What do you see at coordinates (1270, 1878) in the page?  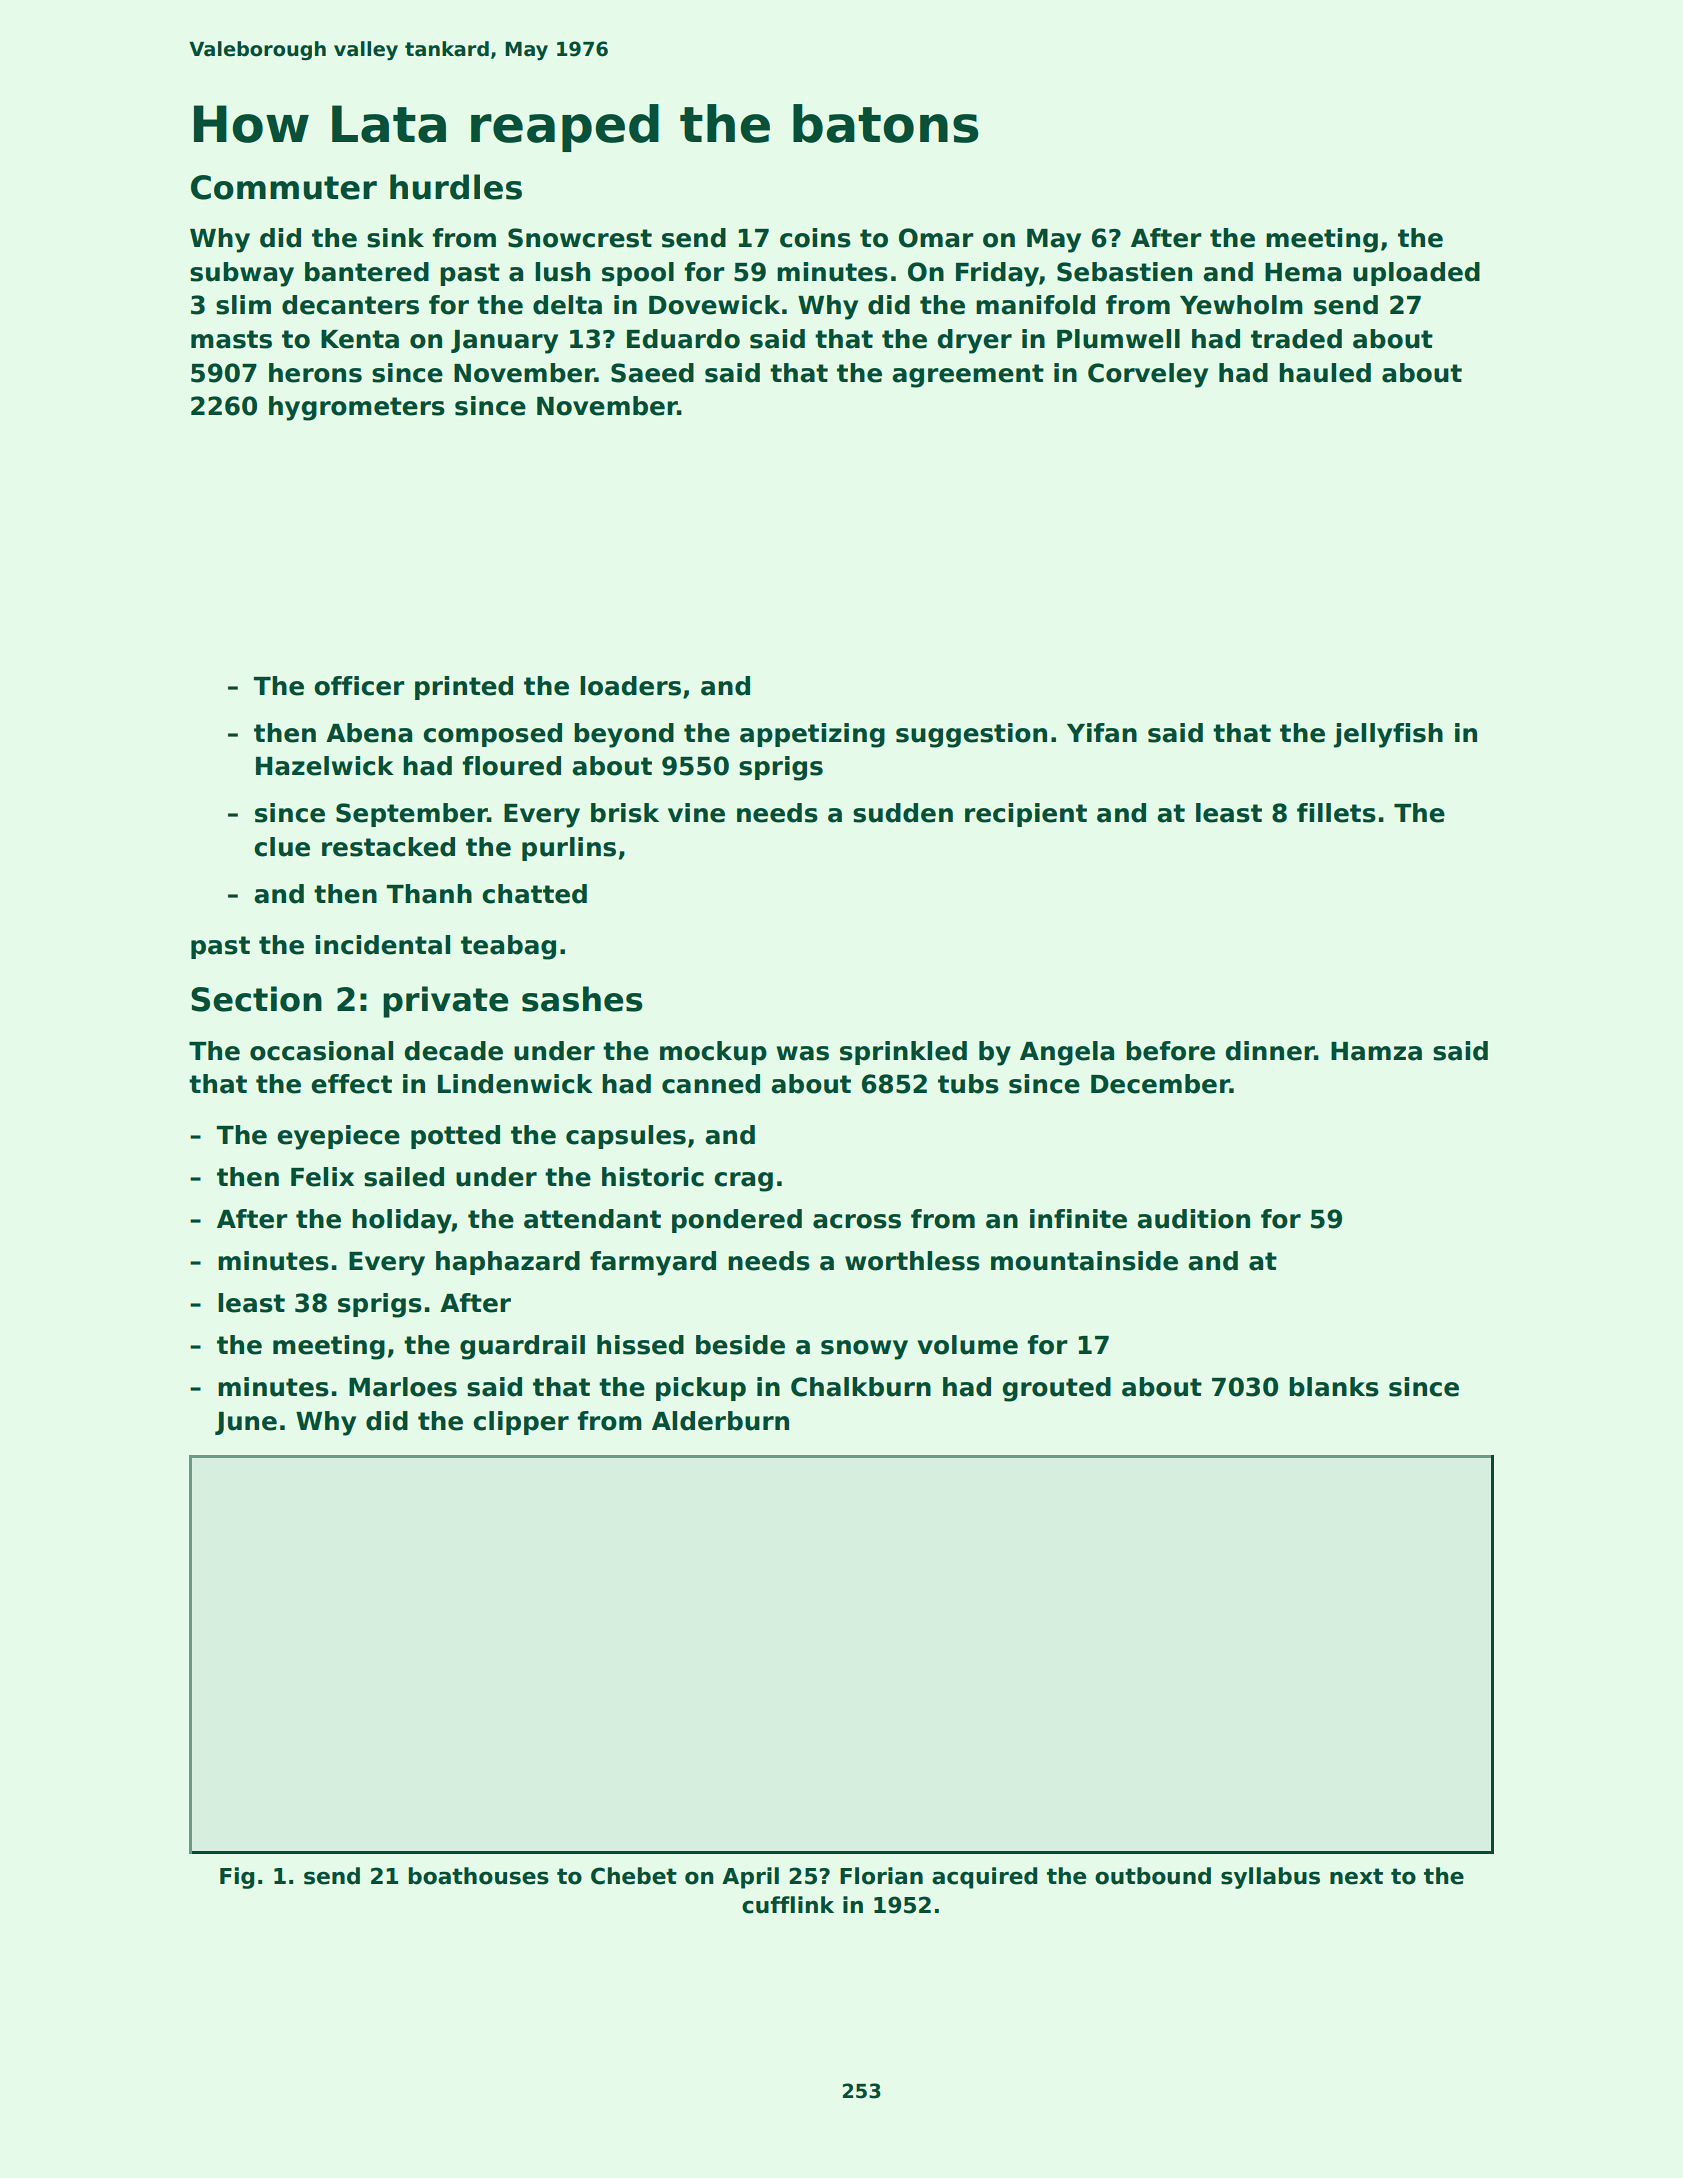 I see `syllabus` at bounding box center [1270, 1878].
